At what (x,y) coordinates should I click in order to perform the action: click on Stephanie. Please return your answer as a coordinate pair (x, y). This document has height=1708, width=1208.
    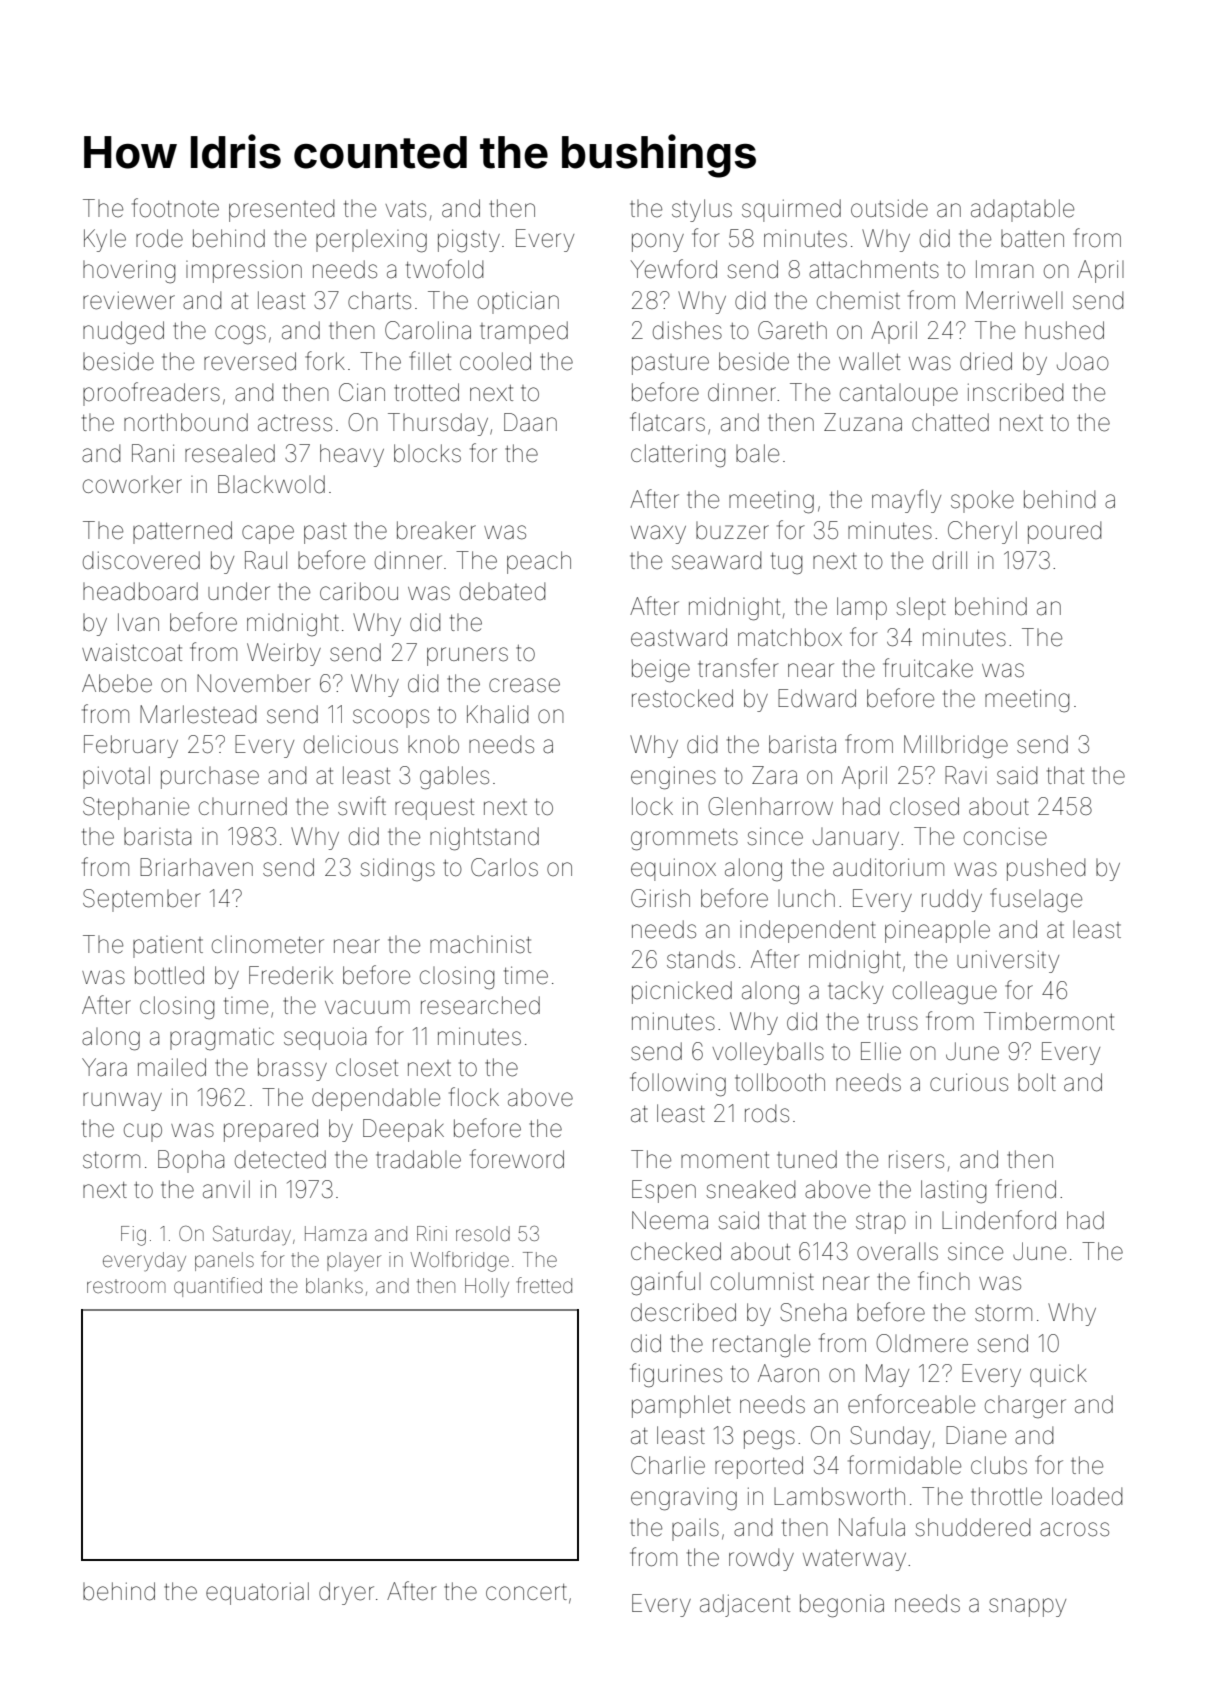
    Looking at the image, I should click on (136, 808).
